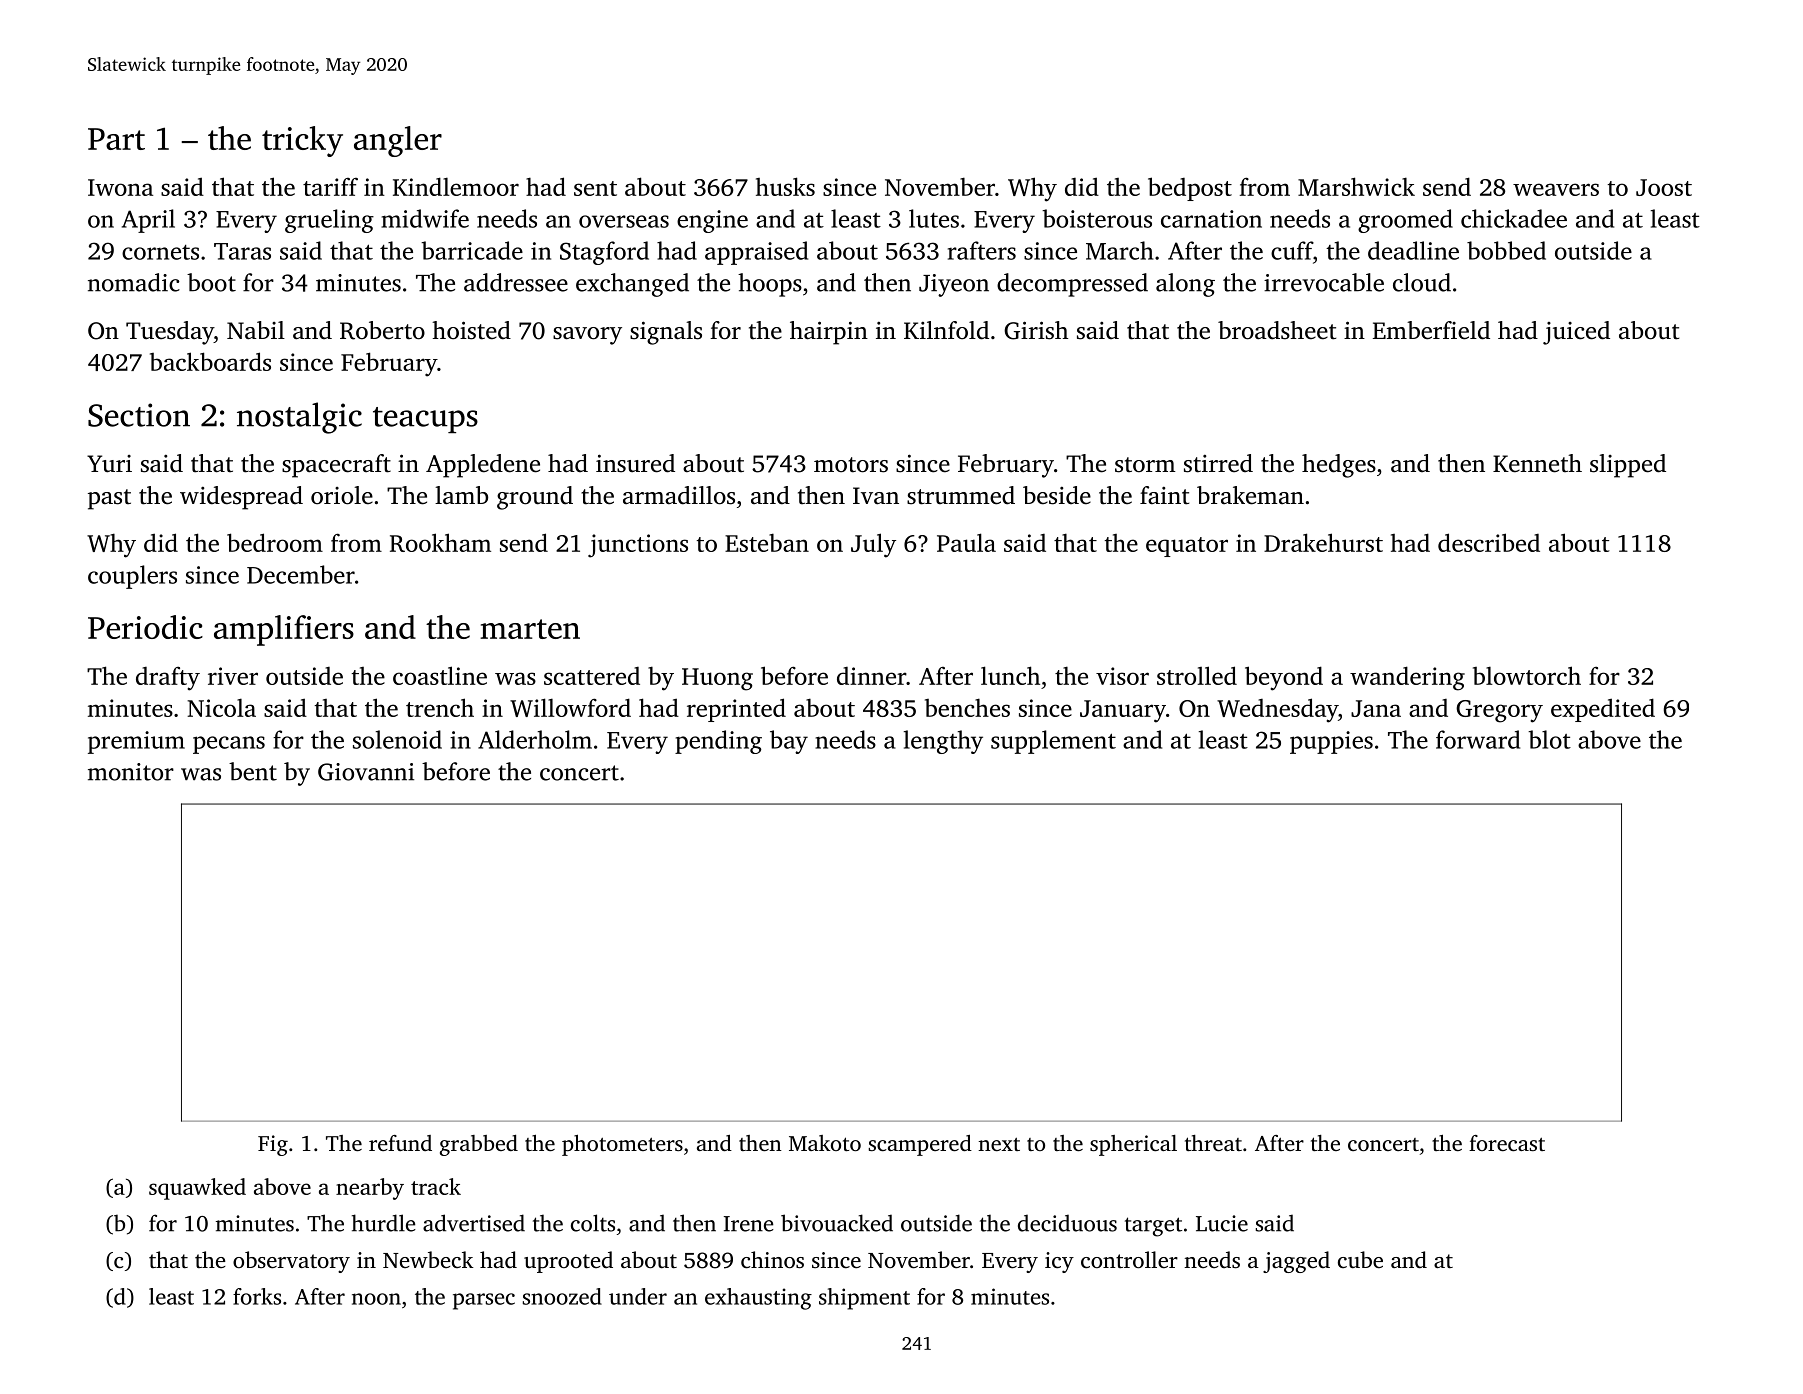 The width and height of the document is (1803, 1394). Describe the element at coordinates (1664, 187) in the document. I see `Joost` at that location.
